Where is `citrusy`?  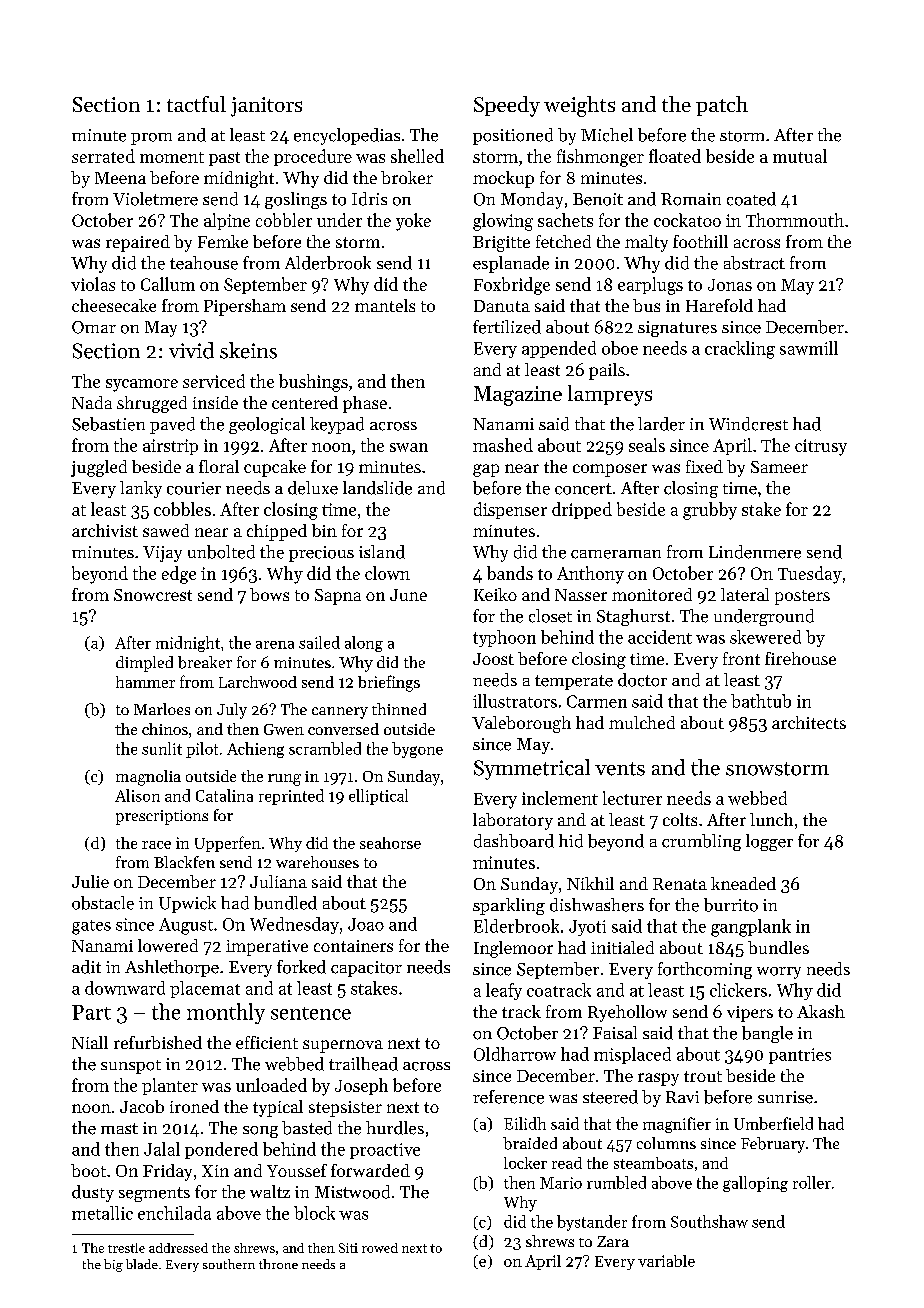
citrusy is located at coordinates (821, 447).
